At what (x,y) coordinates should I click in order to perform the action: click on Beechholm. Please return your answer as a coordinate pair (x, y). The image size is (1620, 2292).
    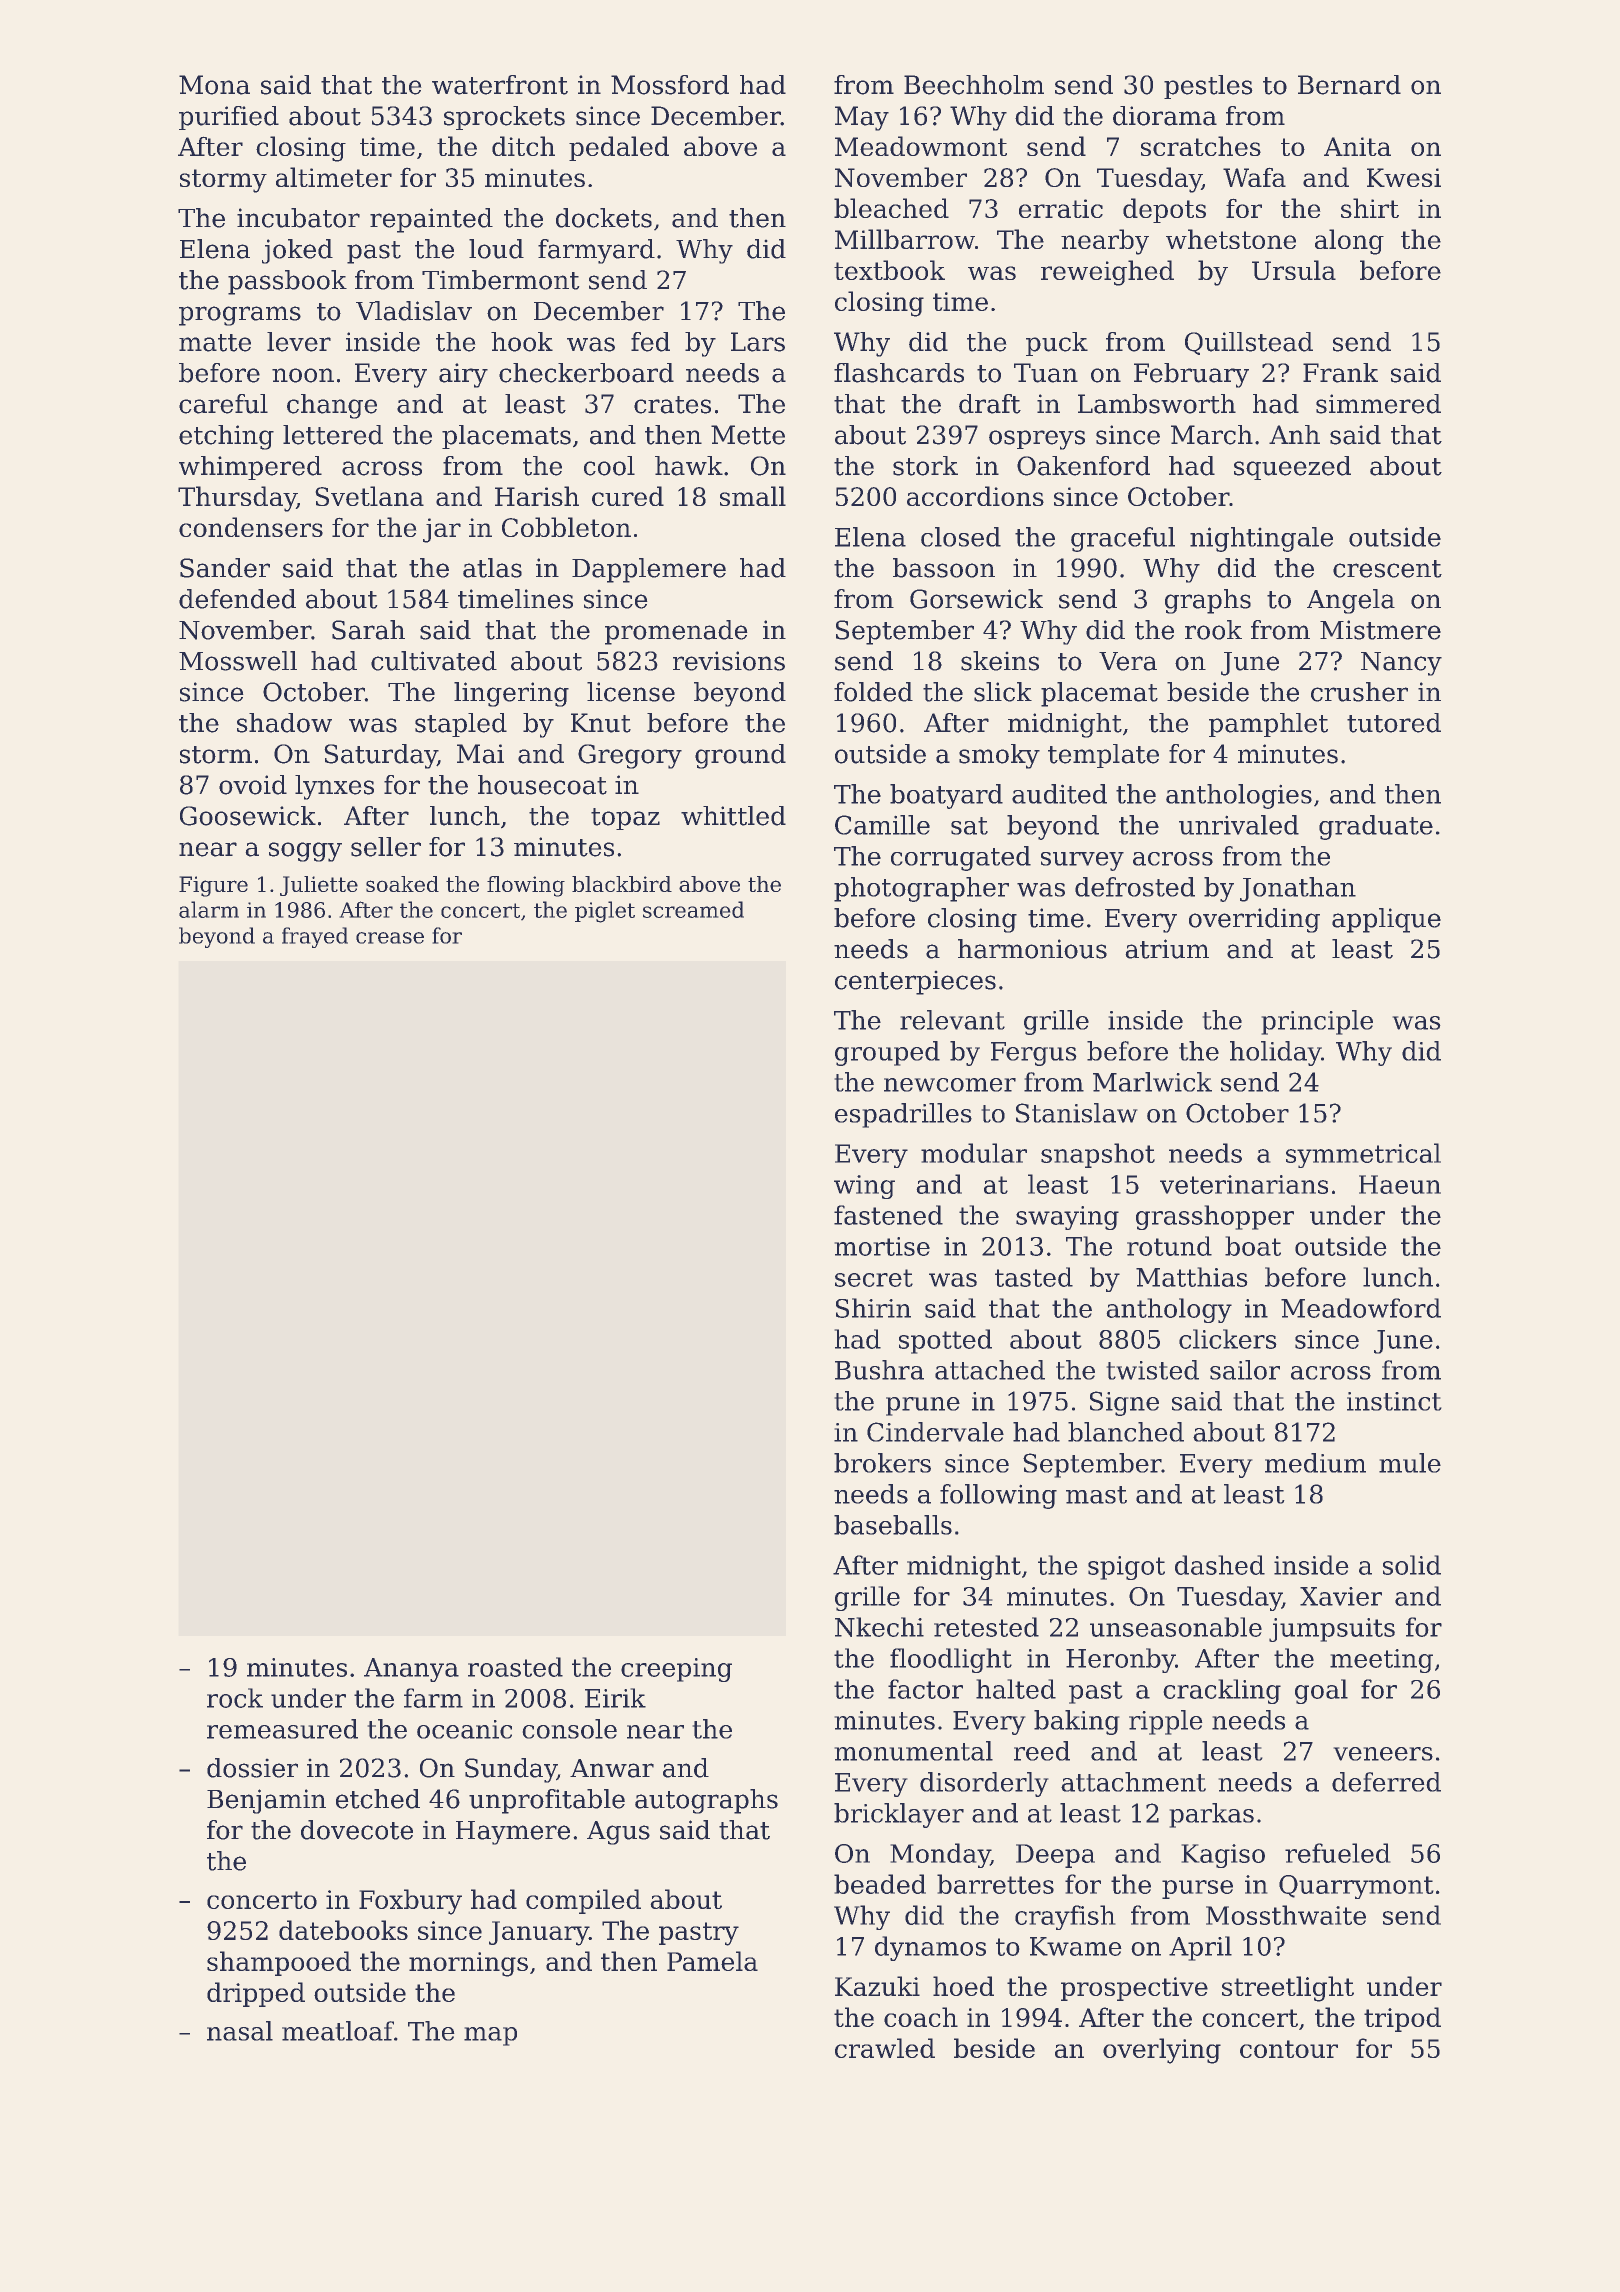
    Looking at the image, I should click on (974, 85).
